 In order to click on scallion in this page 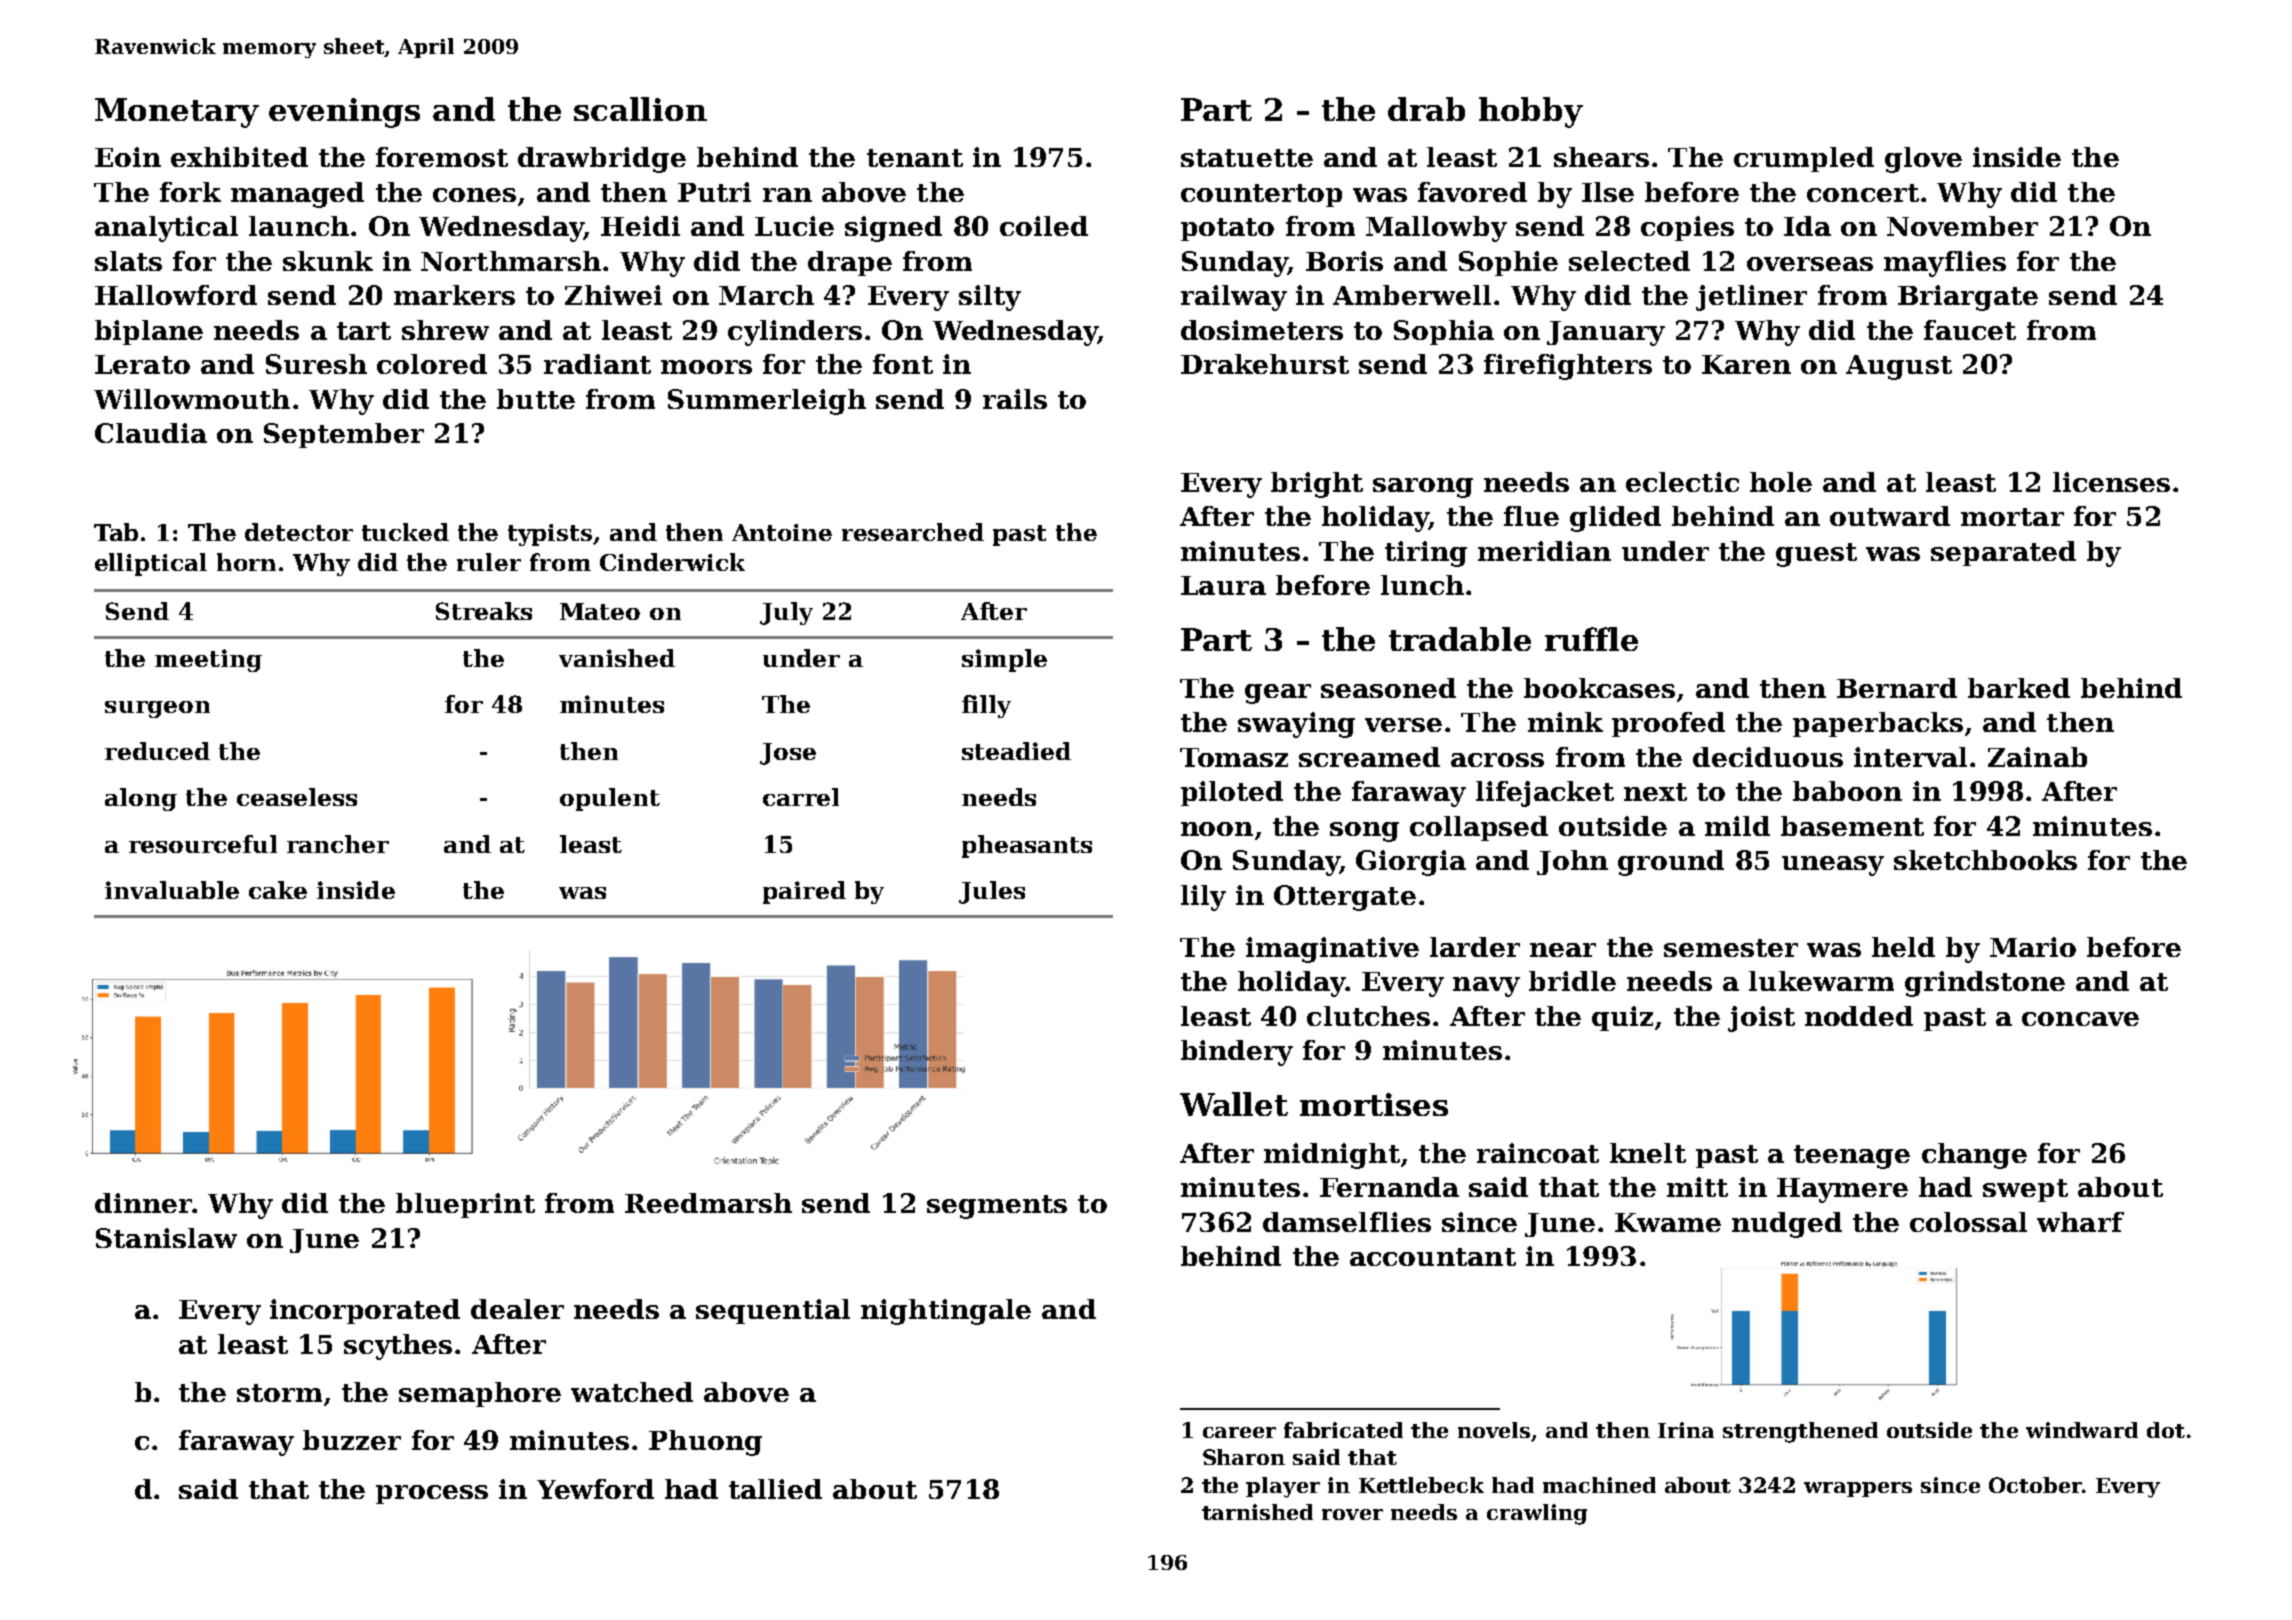, I will do `click(640, 109)`.
